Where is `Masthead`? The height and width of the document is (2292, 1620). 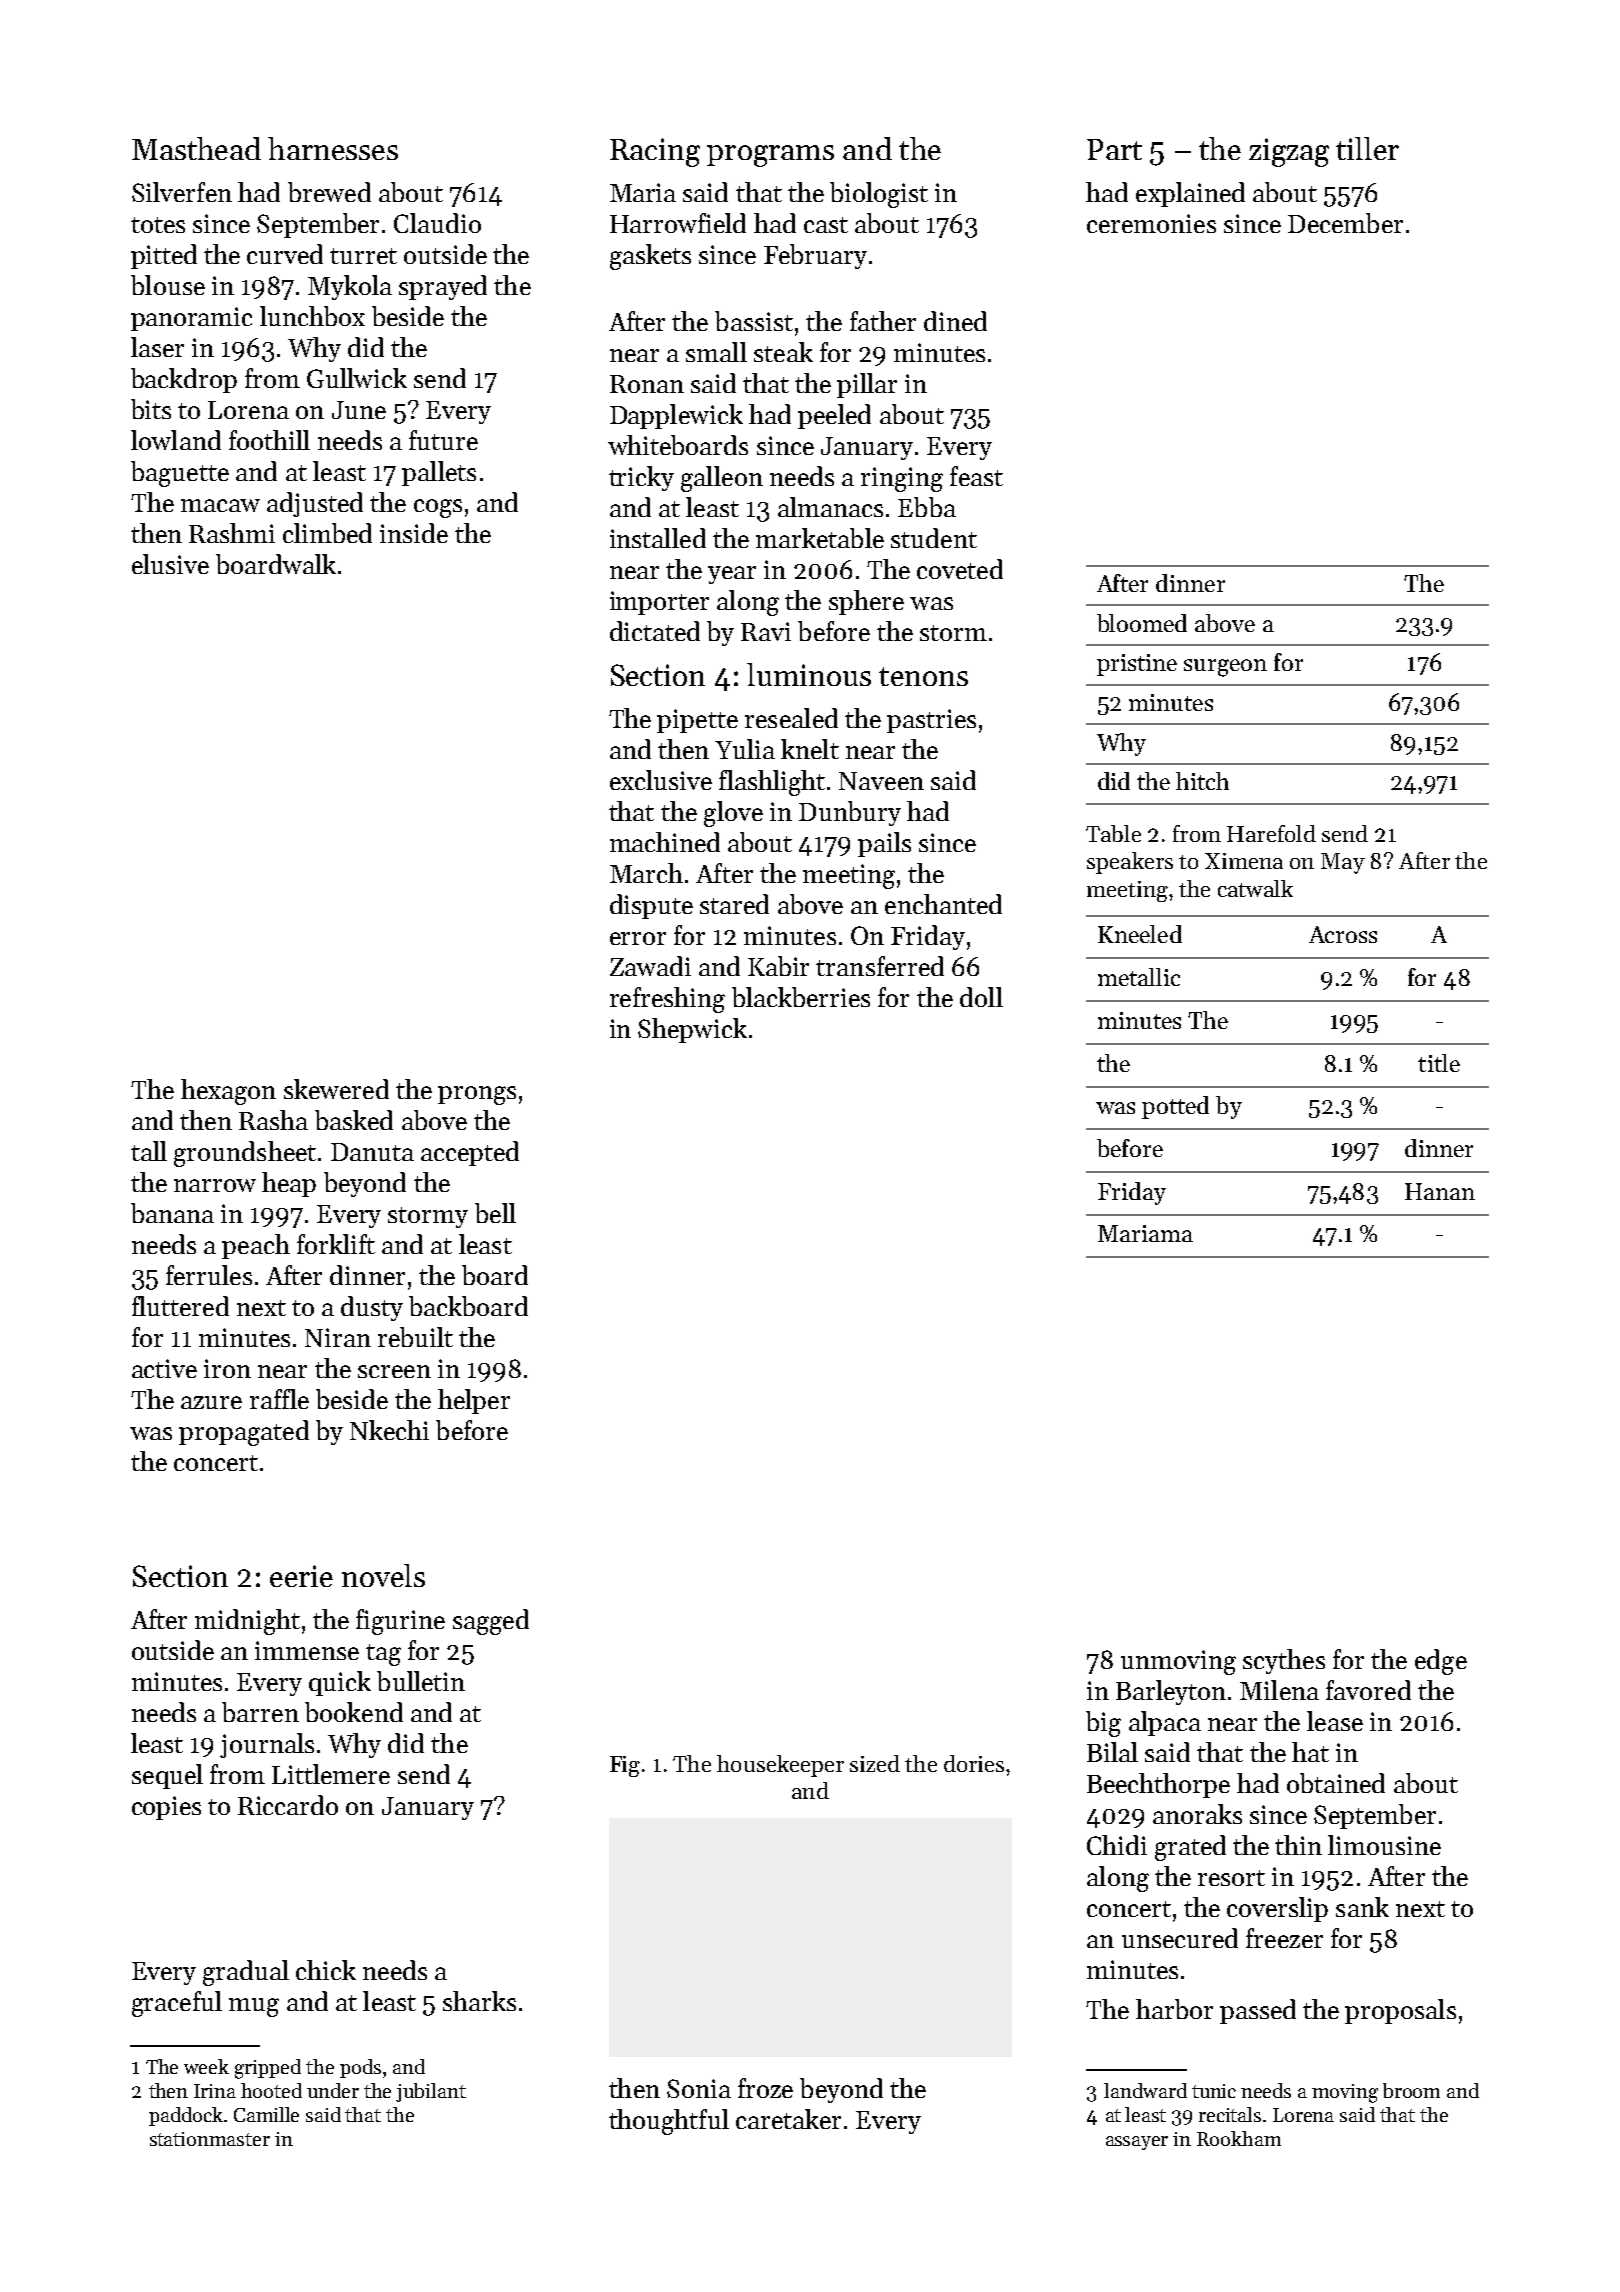 Masthead is located at coordinates (196, 148).
